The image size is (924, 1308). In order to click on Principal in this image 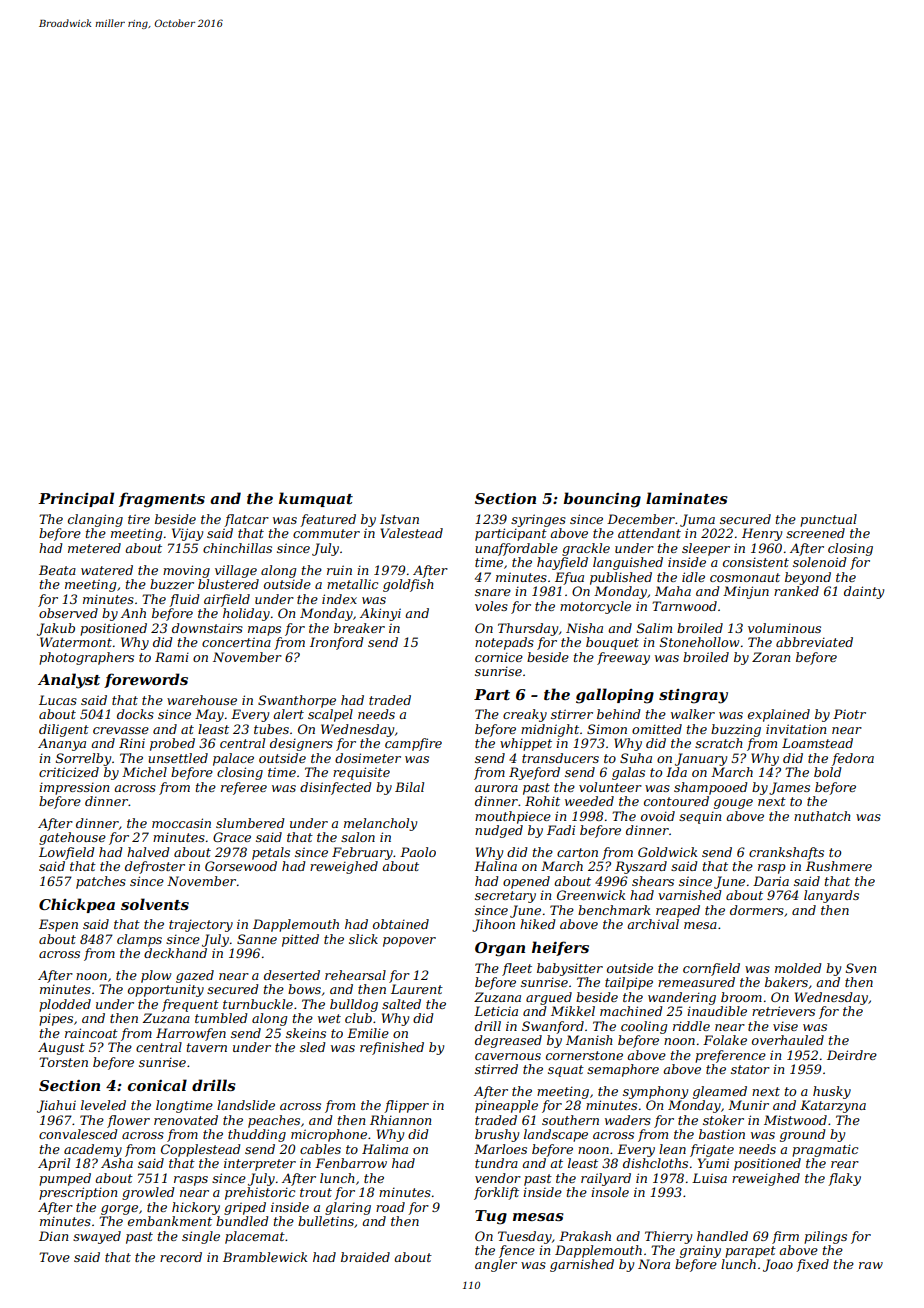, I will do `click(76, 499)`.
